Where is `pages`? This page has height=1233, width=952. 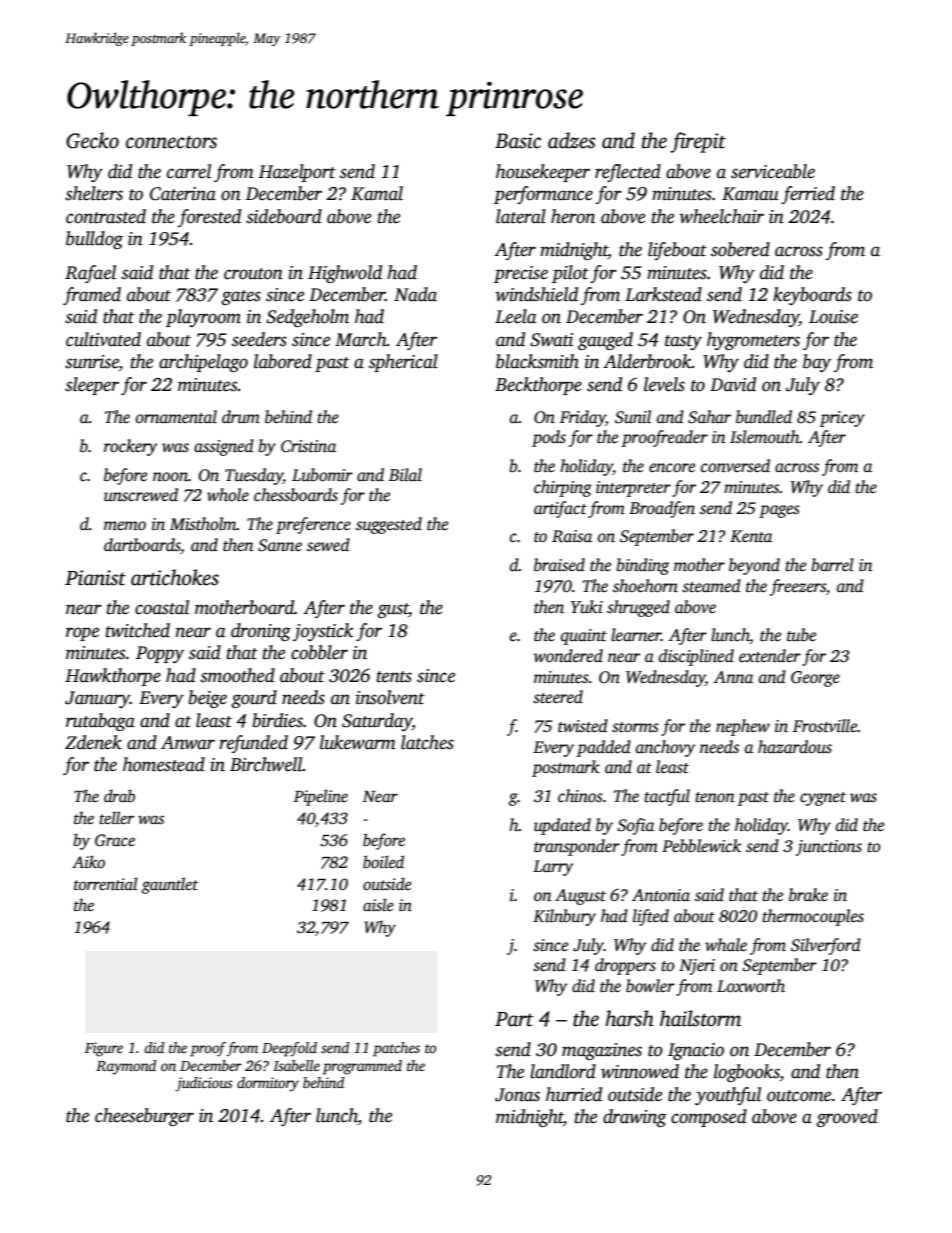 pages is located at coordinates (779, 511).
